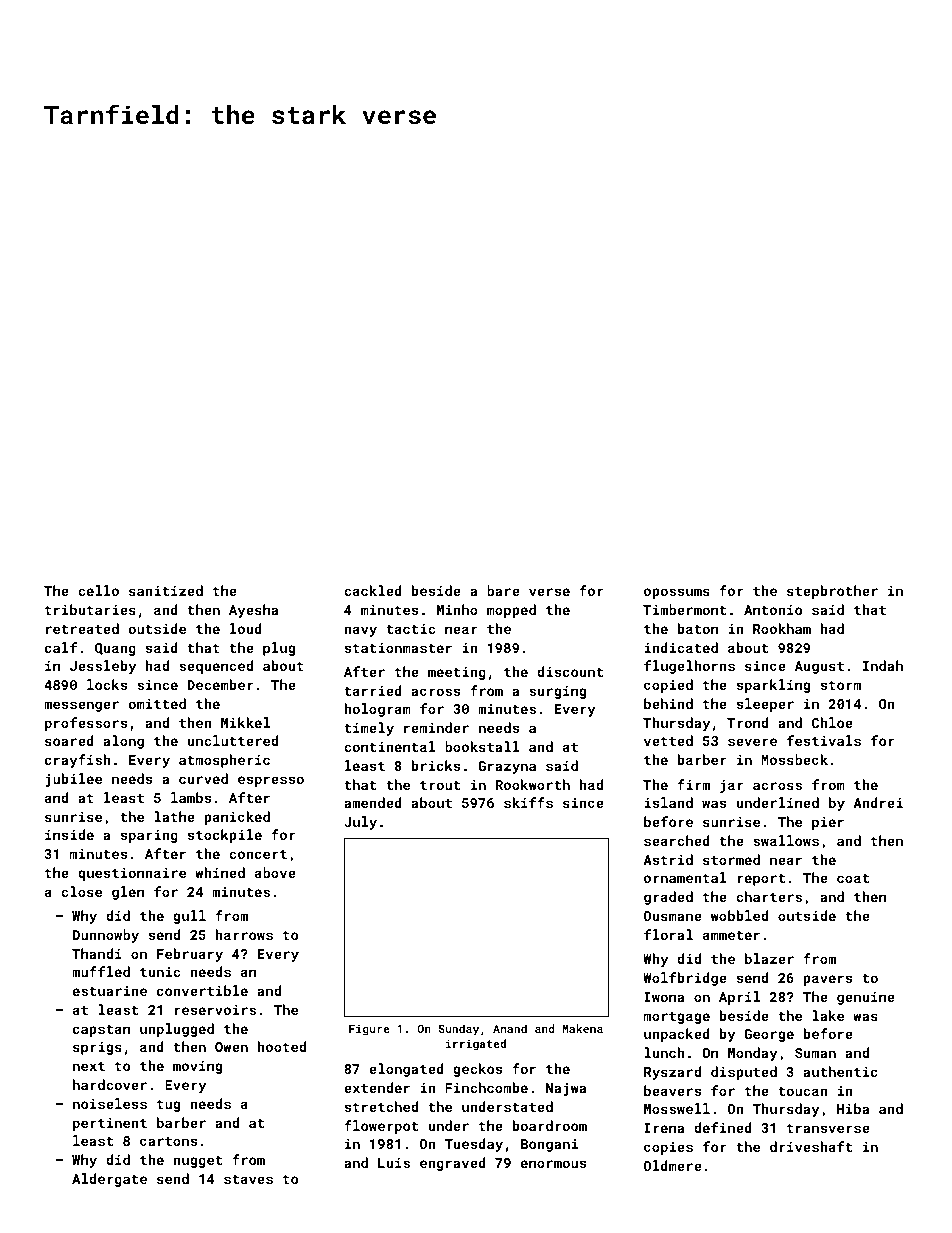 Image resolution: width=952 pixels, height=1233 pixels. What do you see at coordinates (132, 874) in the screenshot?
I see `questionnaire` at bounding box center [132, 874].
